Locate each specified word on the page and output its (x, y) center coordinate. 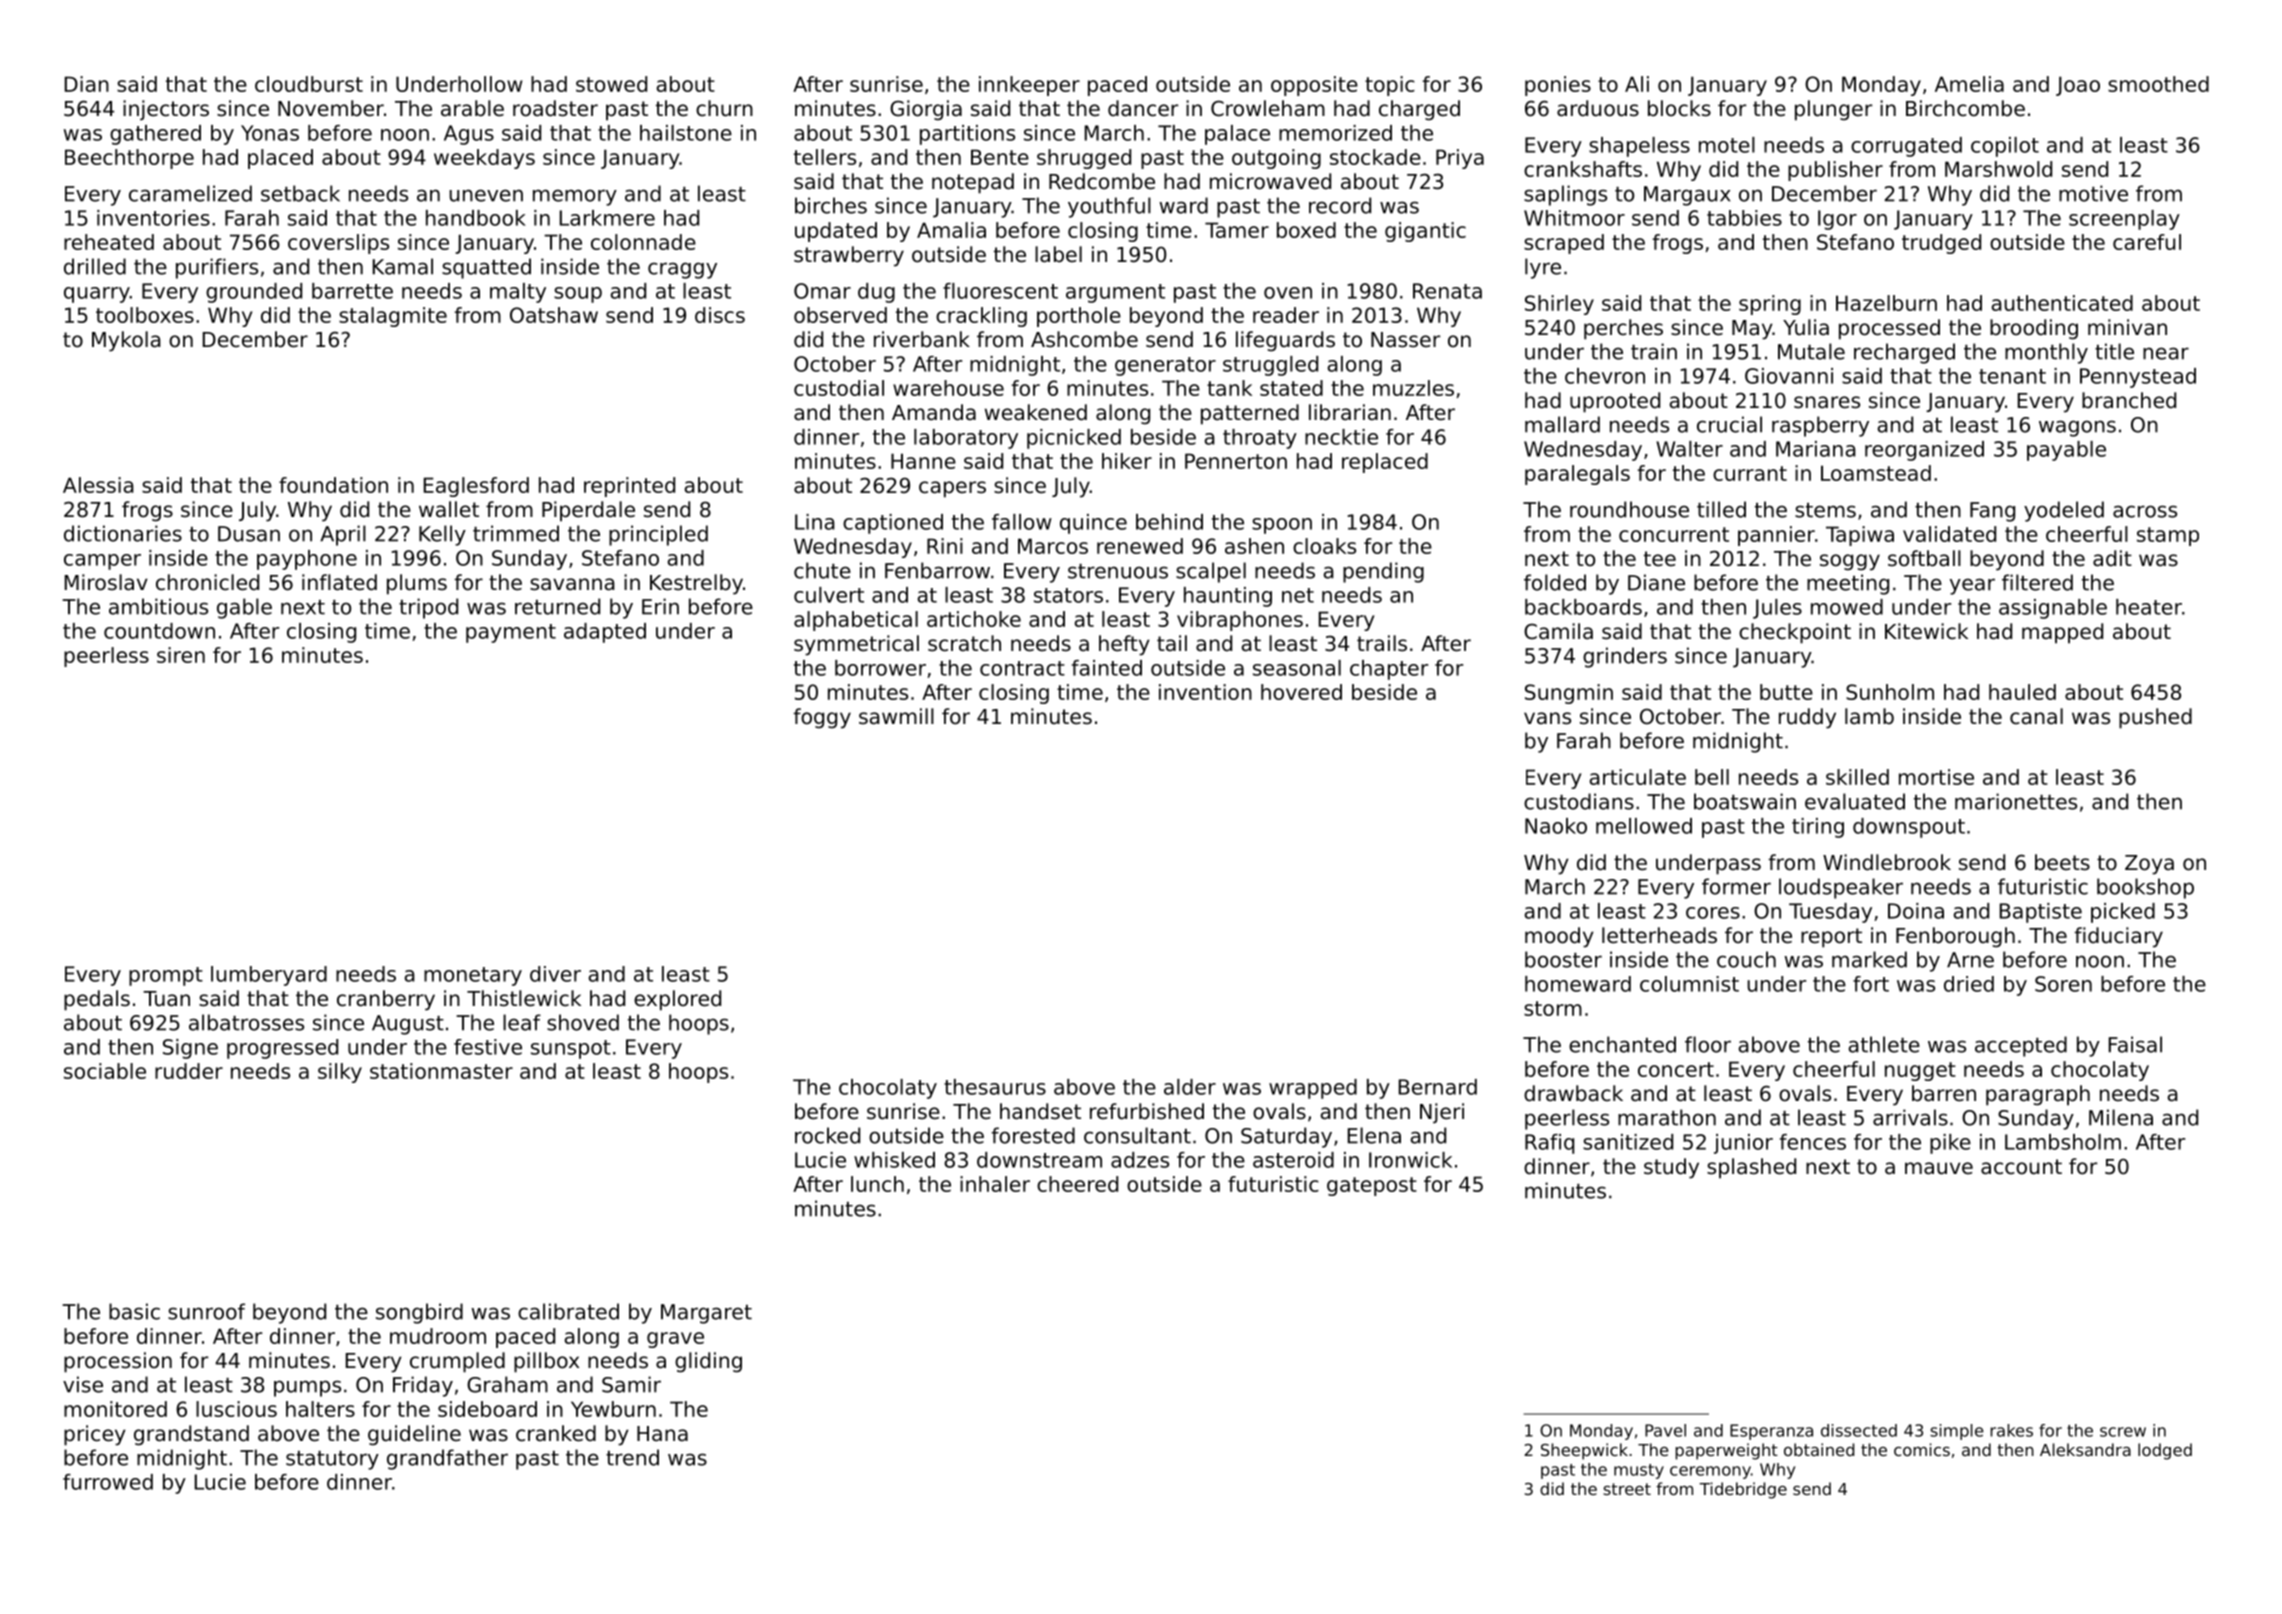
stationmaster (441, 1071)
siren (181, 655)
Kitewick (1926, 631)
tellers (825, 157)
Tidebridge (1743, 1490)
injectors (166, 110)
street (1627, 1489)
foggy (822, 718)
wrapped (1313, 1089)
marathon (1667, 1117)
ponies (1558, 86)
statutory (332, 1460)
